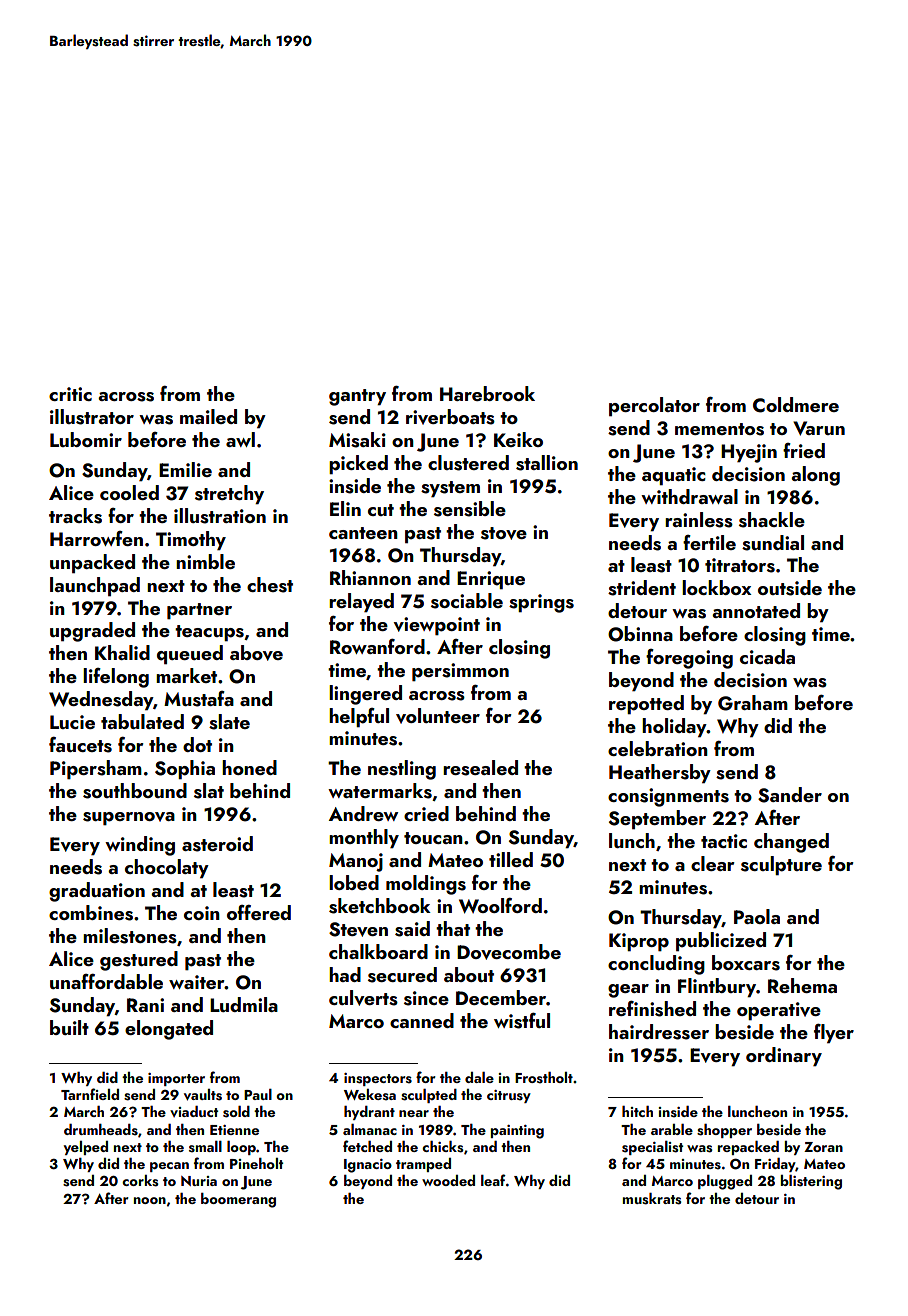 This screenshot has height=1316, width=908. Describe the element at coordinates (522, 1021) in the screenshot. I see `wistful` at that location.
